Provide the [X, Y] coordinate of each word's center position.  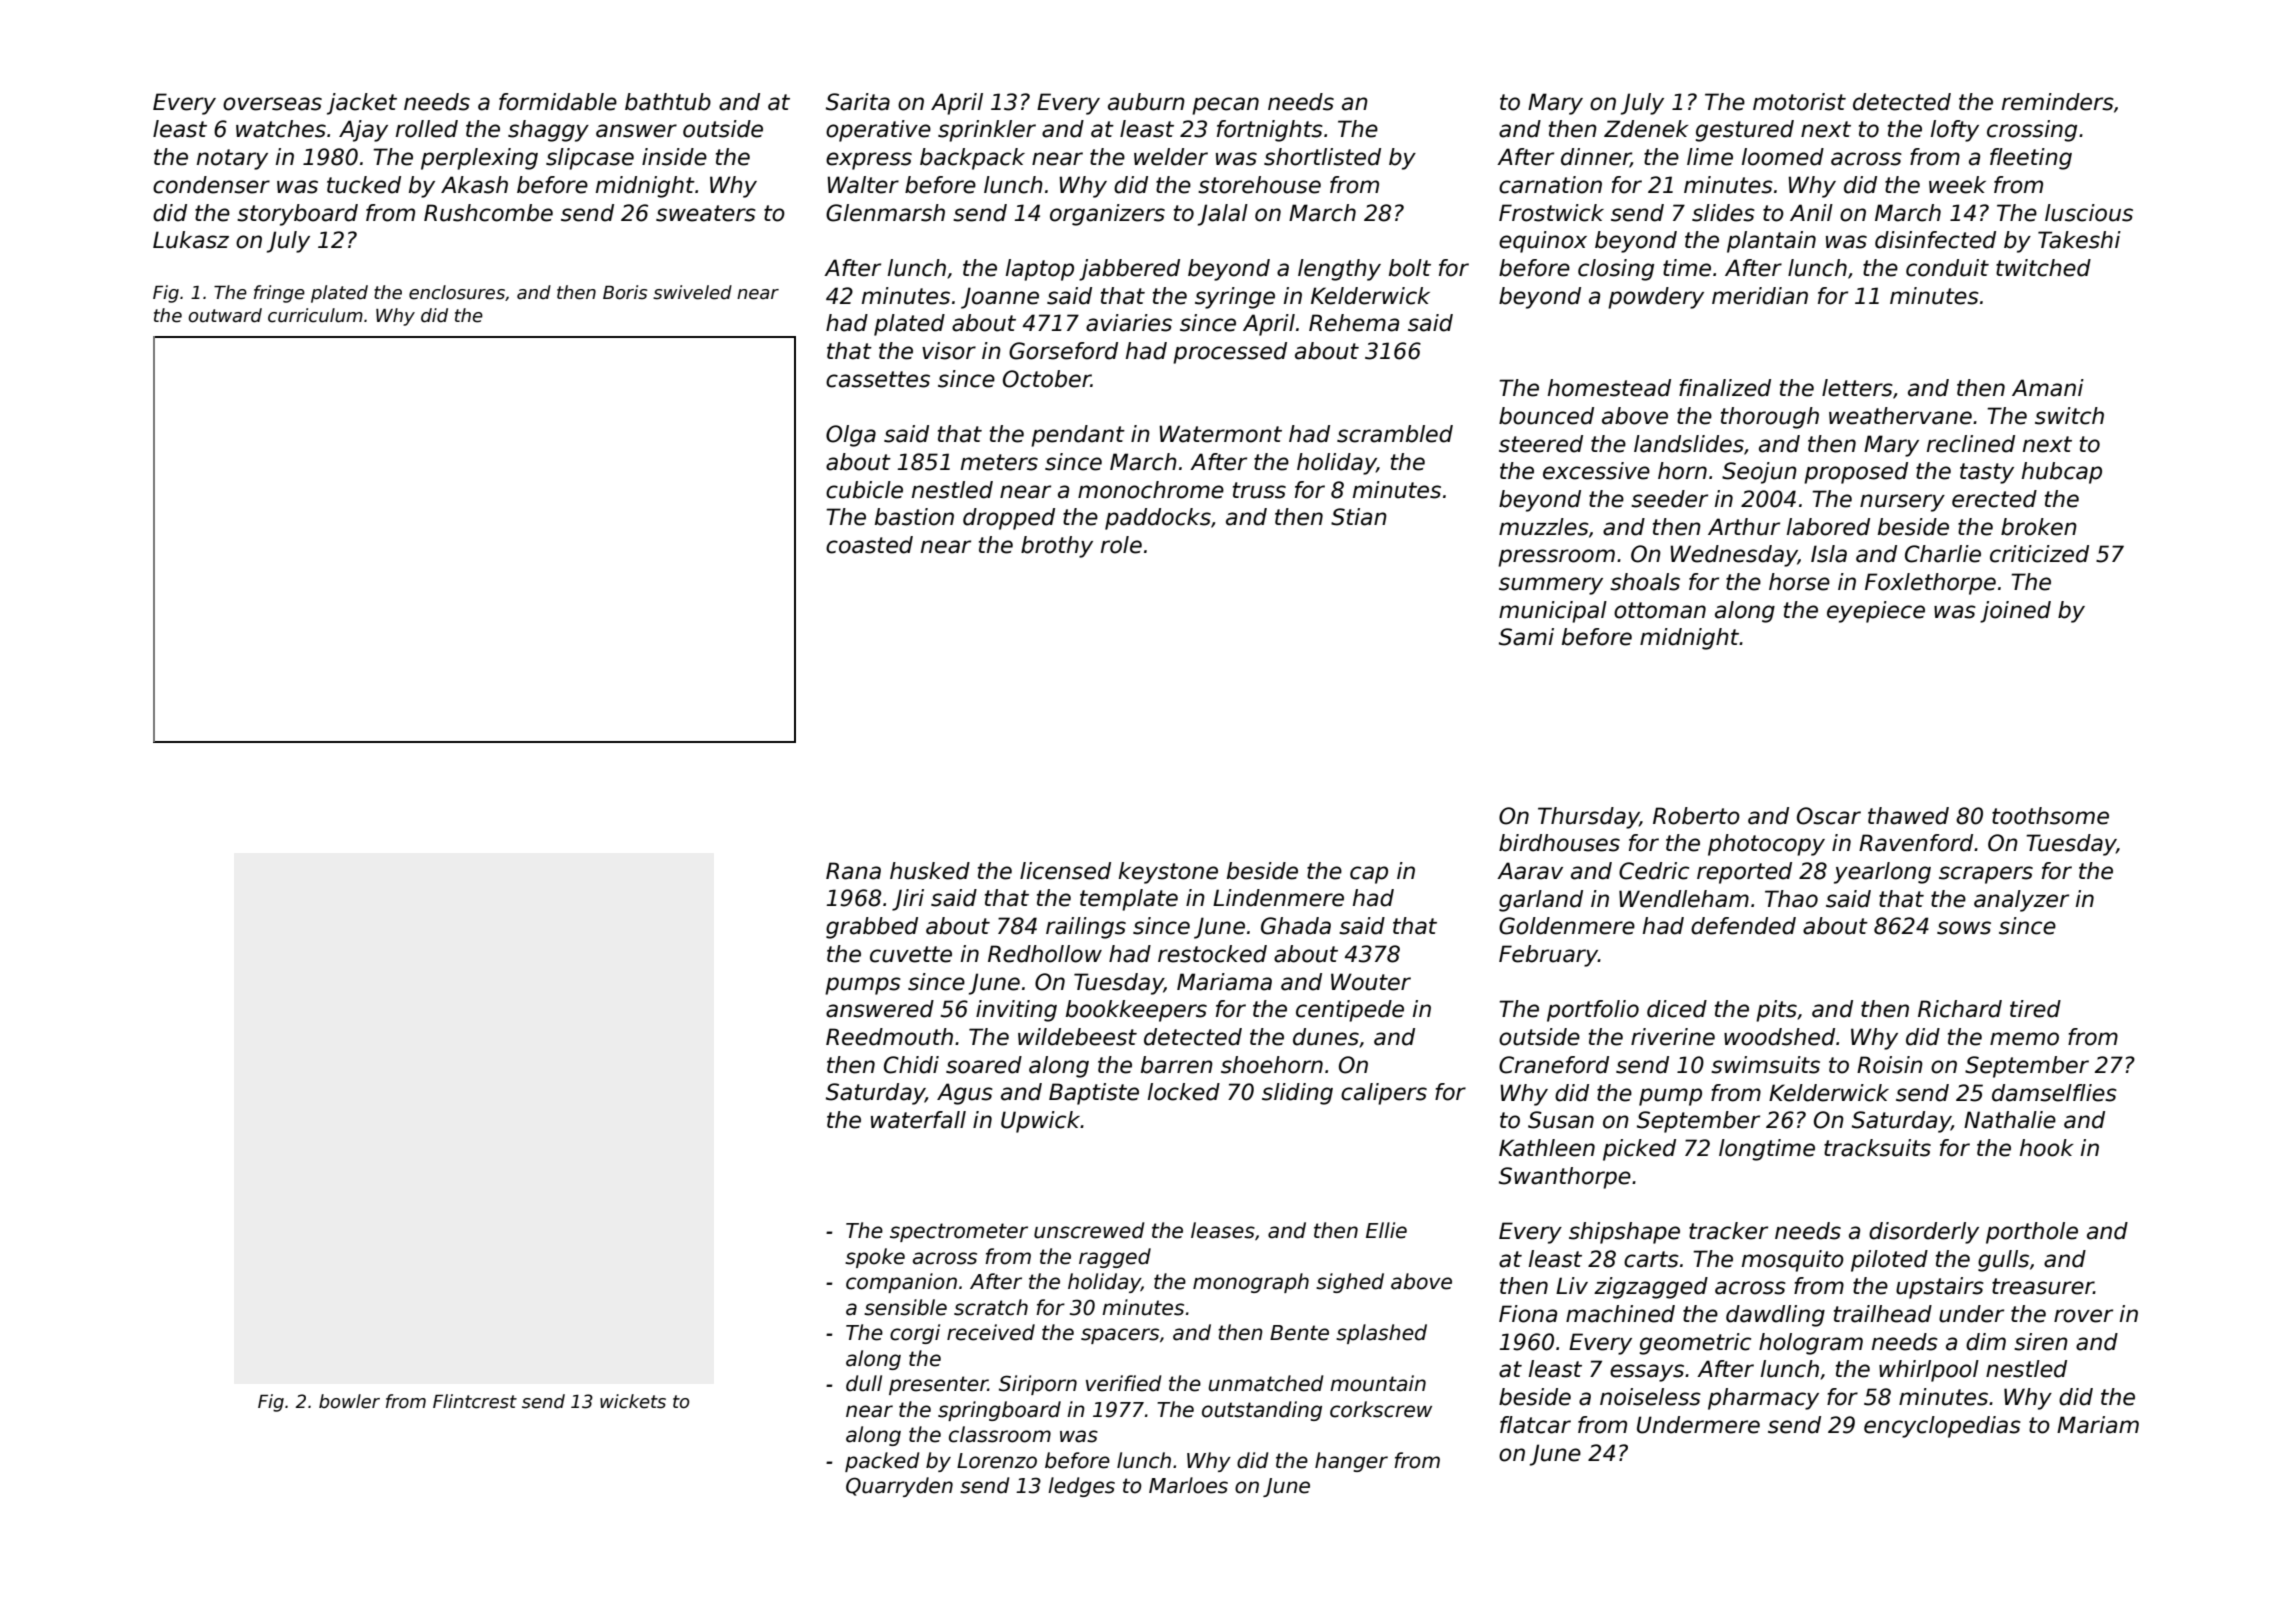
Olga [851, 436]
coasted [869, 545]
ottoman [1660, 610]
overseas [272, 104]
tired [2035, 1009]
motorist [1799, 102]
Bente [1299, 1333]
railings [1086, 928]
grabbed [872, 928]
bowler [349, 1401]
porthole [2032, 1233]
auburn [1146, 102]
